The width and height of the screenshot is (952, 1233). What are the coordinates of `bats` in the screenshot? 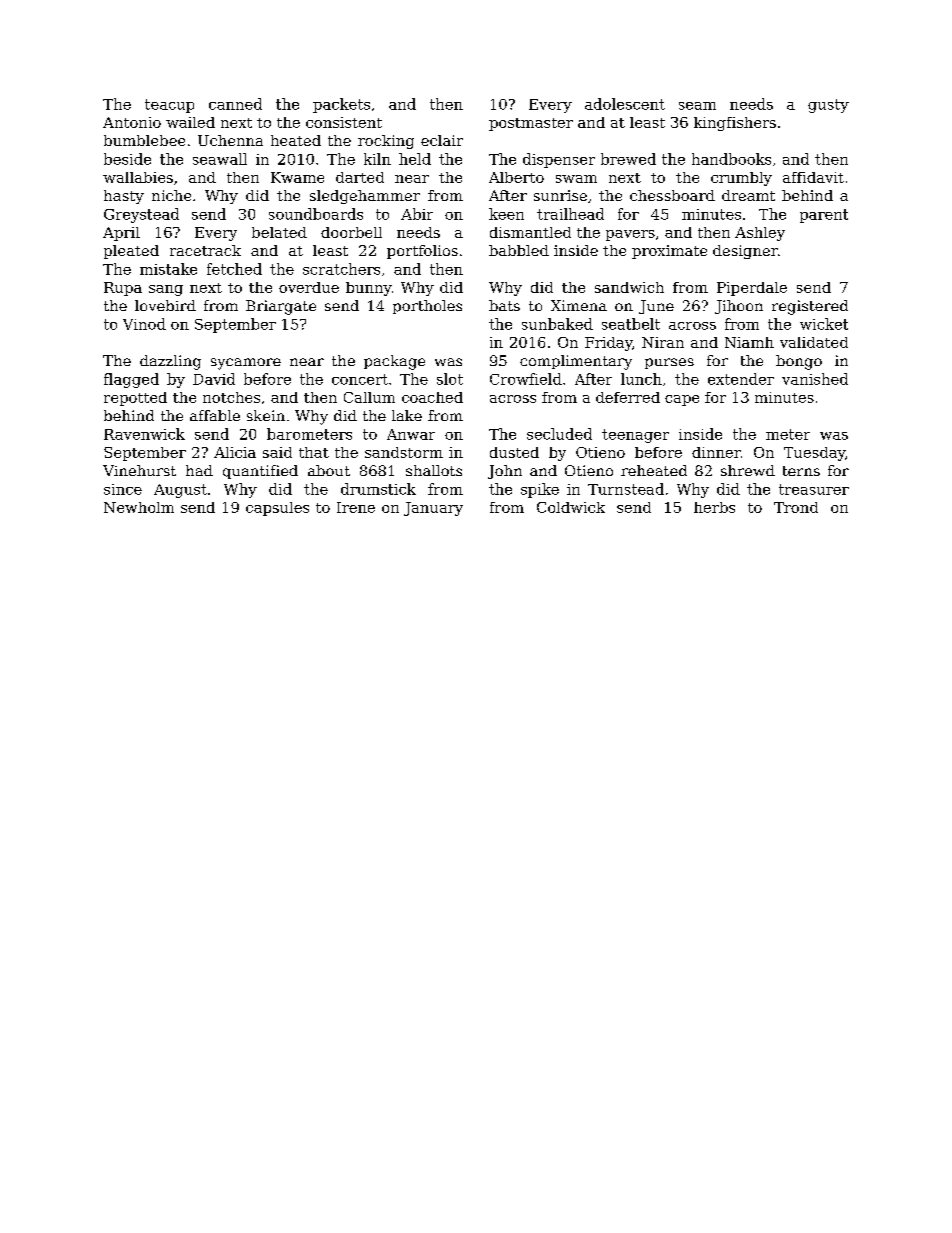 It's located at (504, 305).
